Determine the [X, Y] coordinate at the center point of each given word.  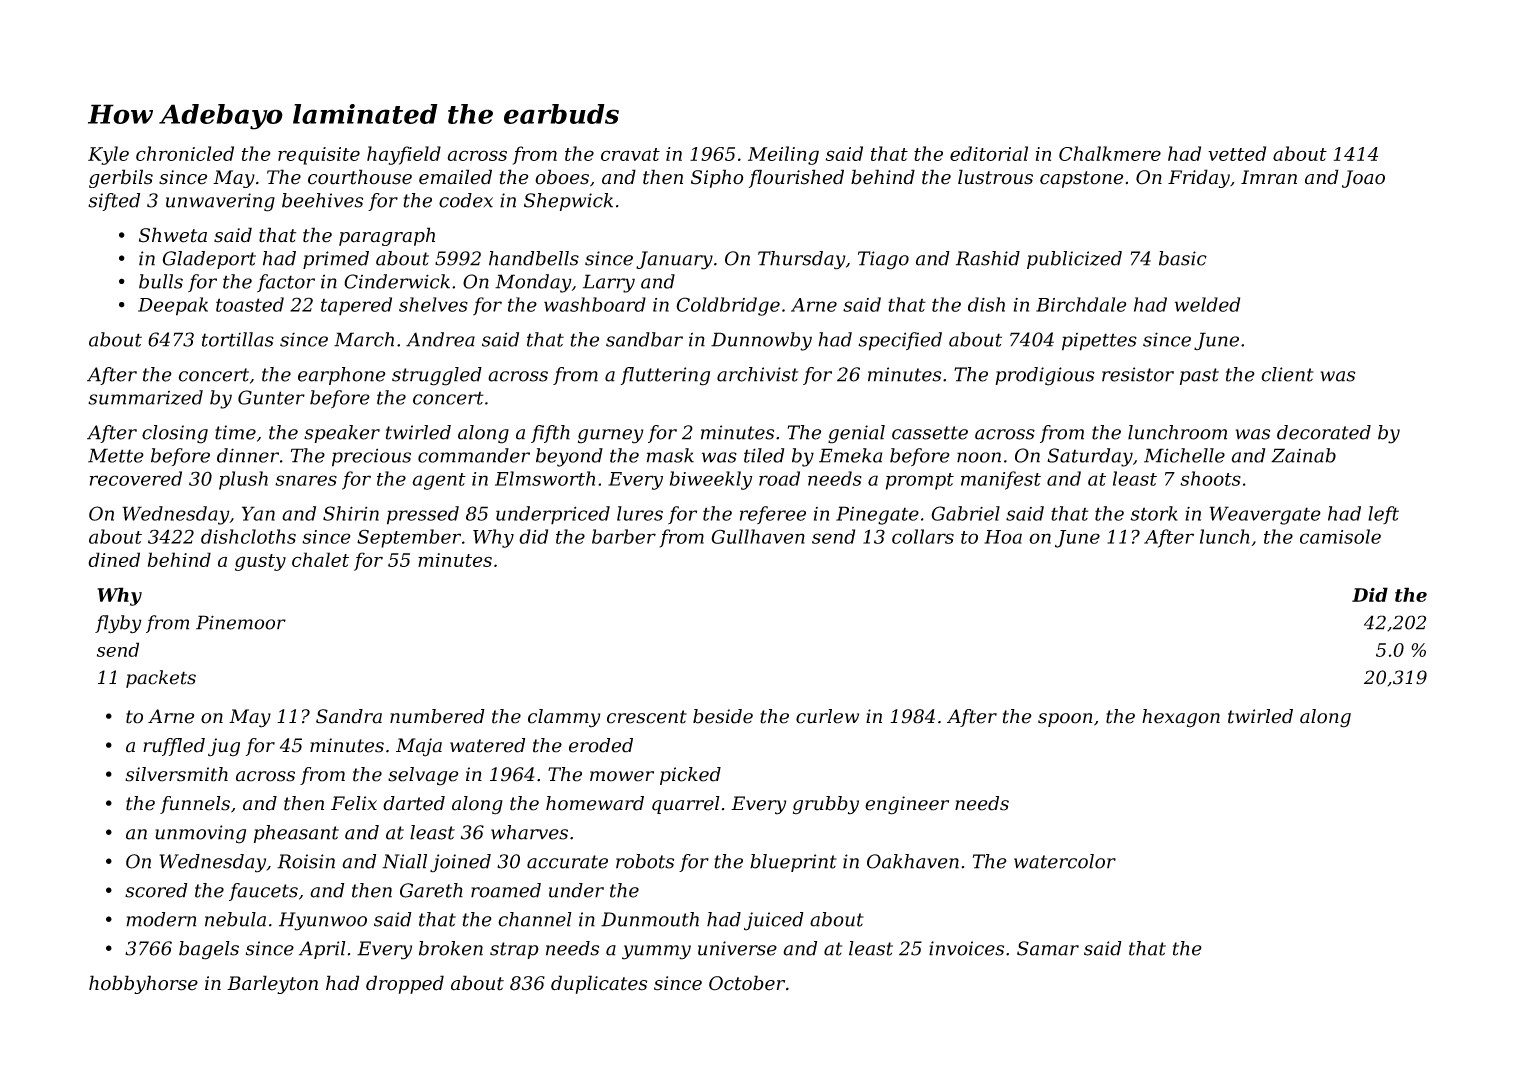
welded [1207, 304]
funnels [195, 805]
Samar [1048, 948]
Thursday [802, 260]
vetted [1237, 153]
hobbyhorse [143, 984]
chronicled [185, 153]
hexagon [1181, 718]
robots [645, 861]
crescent [647, 717]
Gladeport [209, 260]
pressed [423, 515]
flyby [118, 624]
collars [923, 536]
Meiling [783, 155]
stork [1154, 513]
